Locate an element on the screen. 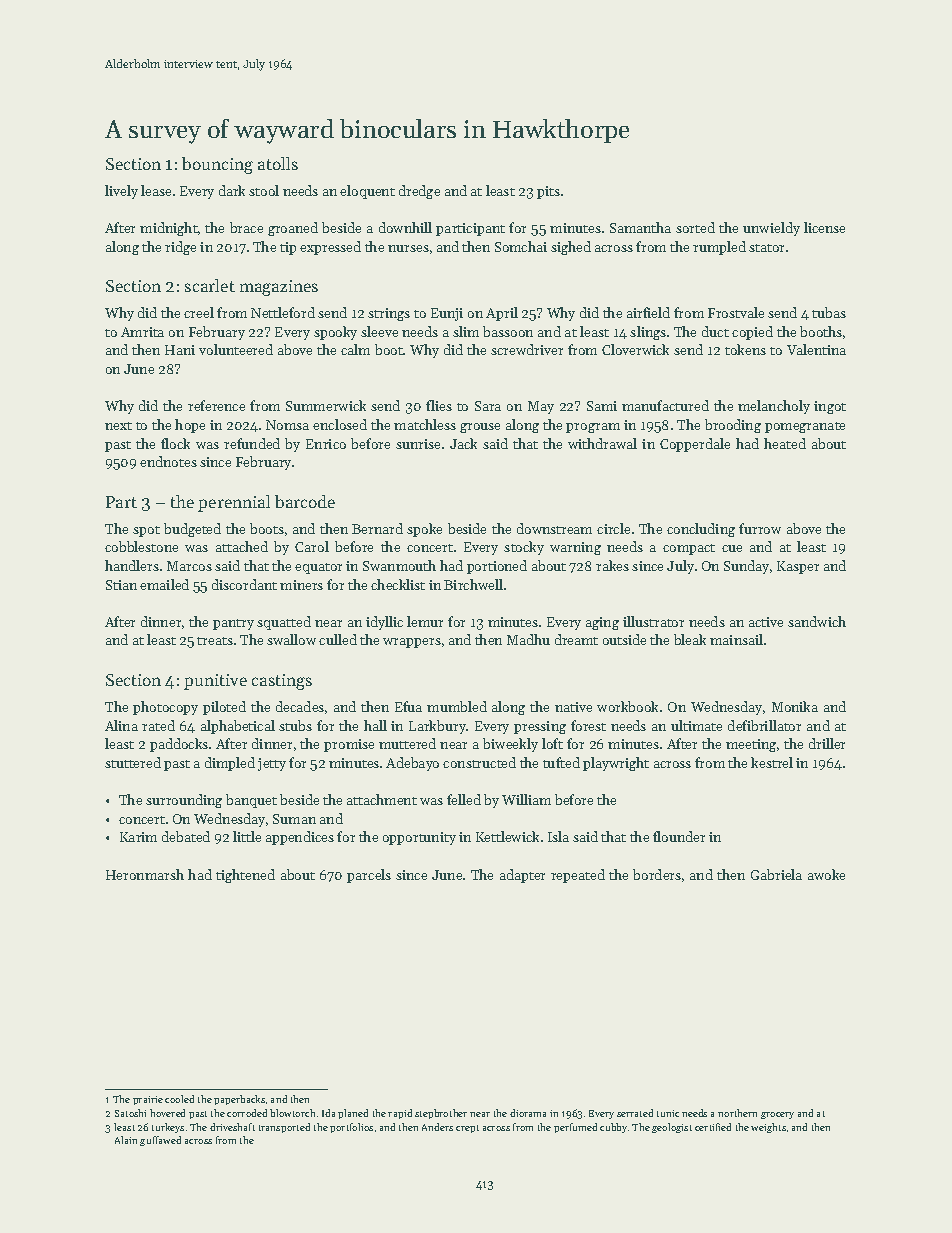  blowtorch is located at coordinates (292, 1113).
